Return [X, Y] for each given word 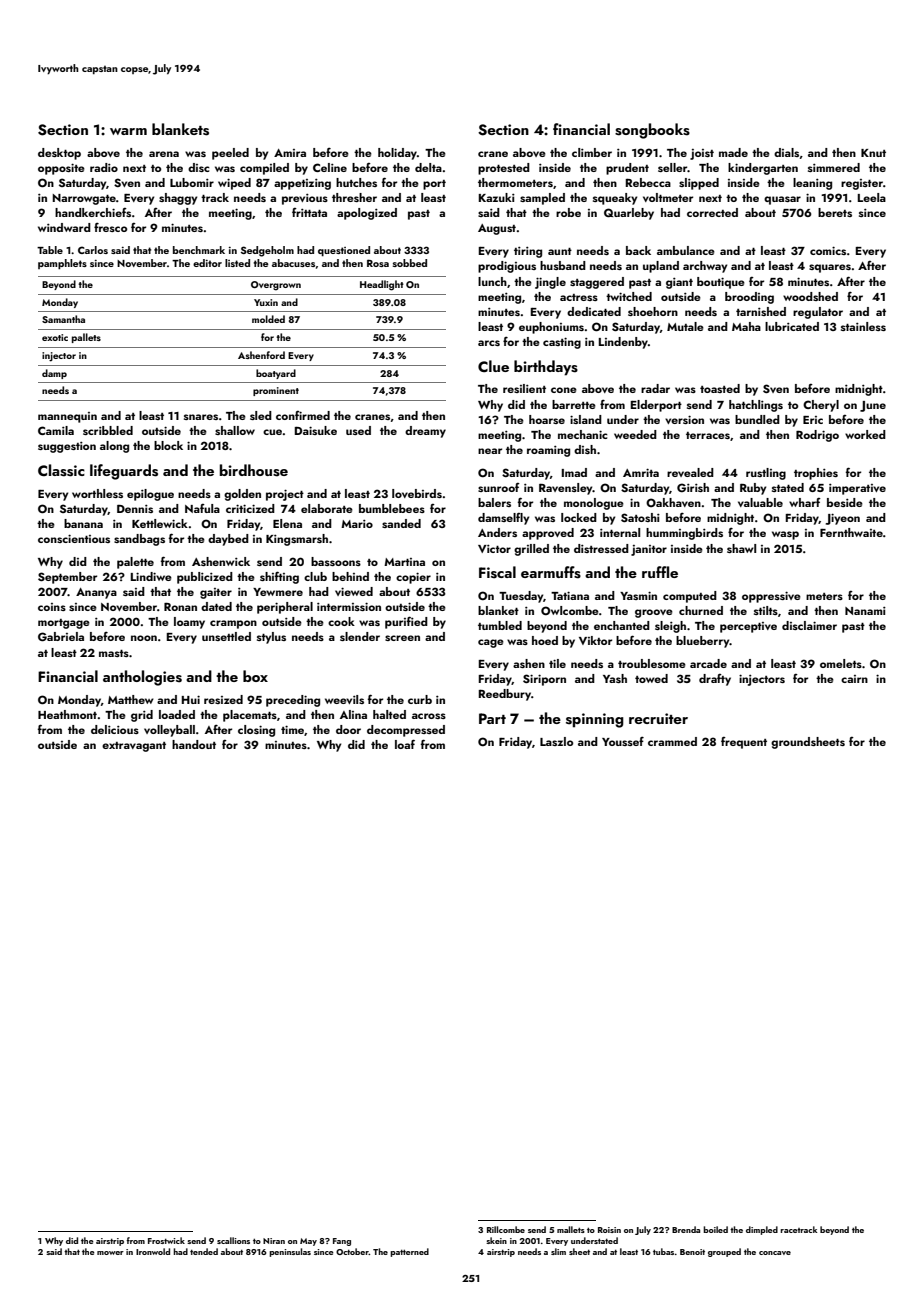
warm [128, 131]
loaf [405, 744]
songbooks [652, 131]
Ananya [96, 593]
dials [786, 152]
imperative [857, 489]
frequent [744, 743]
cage [491, 643]
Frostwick [166, 1240]
